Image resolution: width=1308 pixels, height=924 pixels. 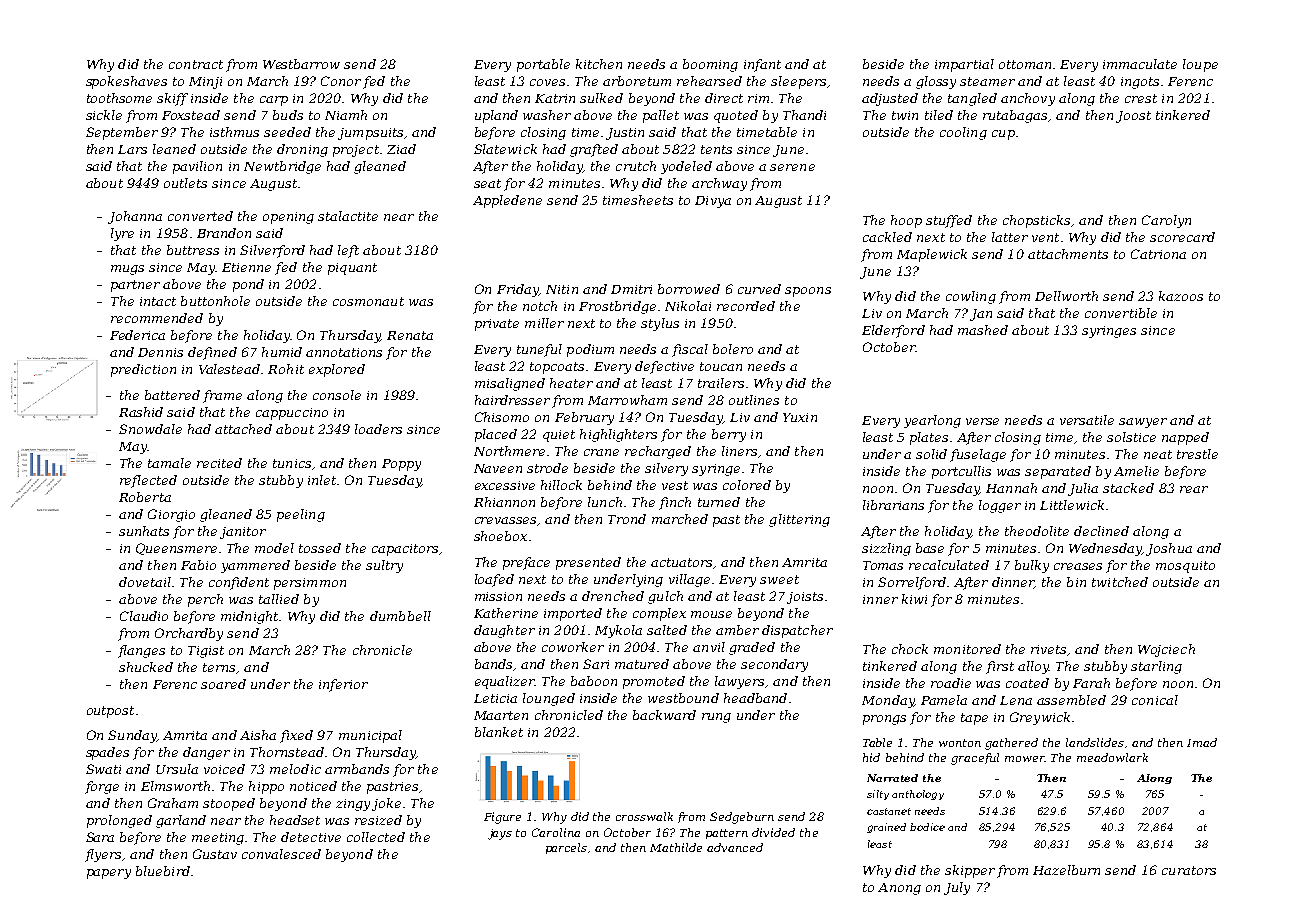 What do you see at coordinates (1028, 99) in the page?
I see `anchovy` at bounding box center [1028, 99].
